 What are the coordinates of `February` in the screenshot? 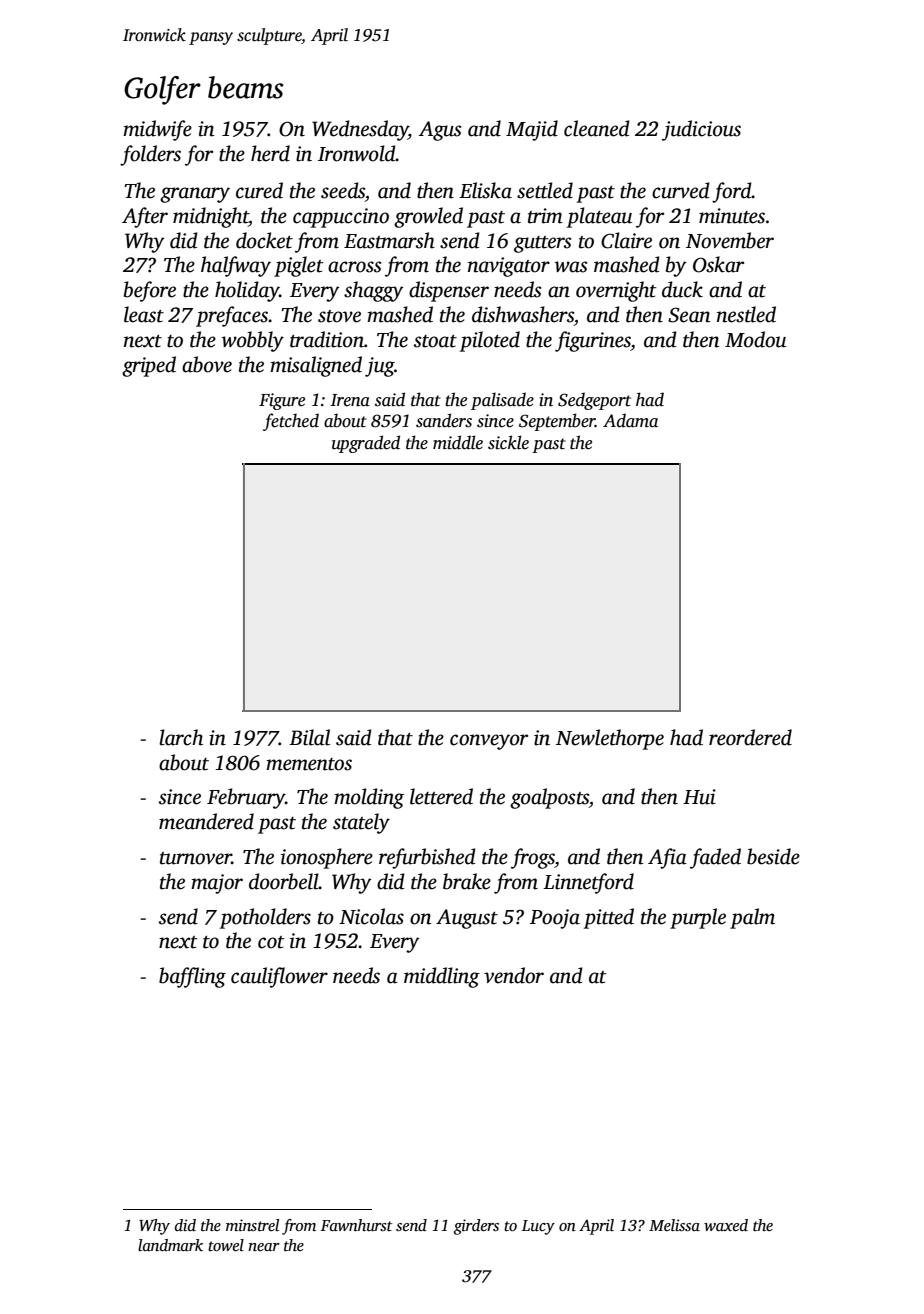 It's located at (246, 798).
